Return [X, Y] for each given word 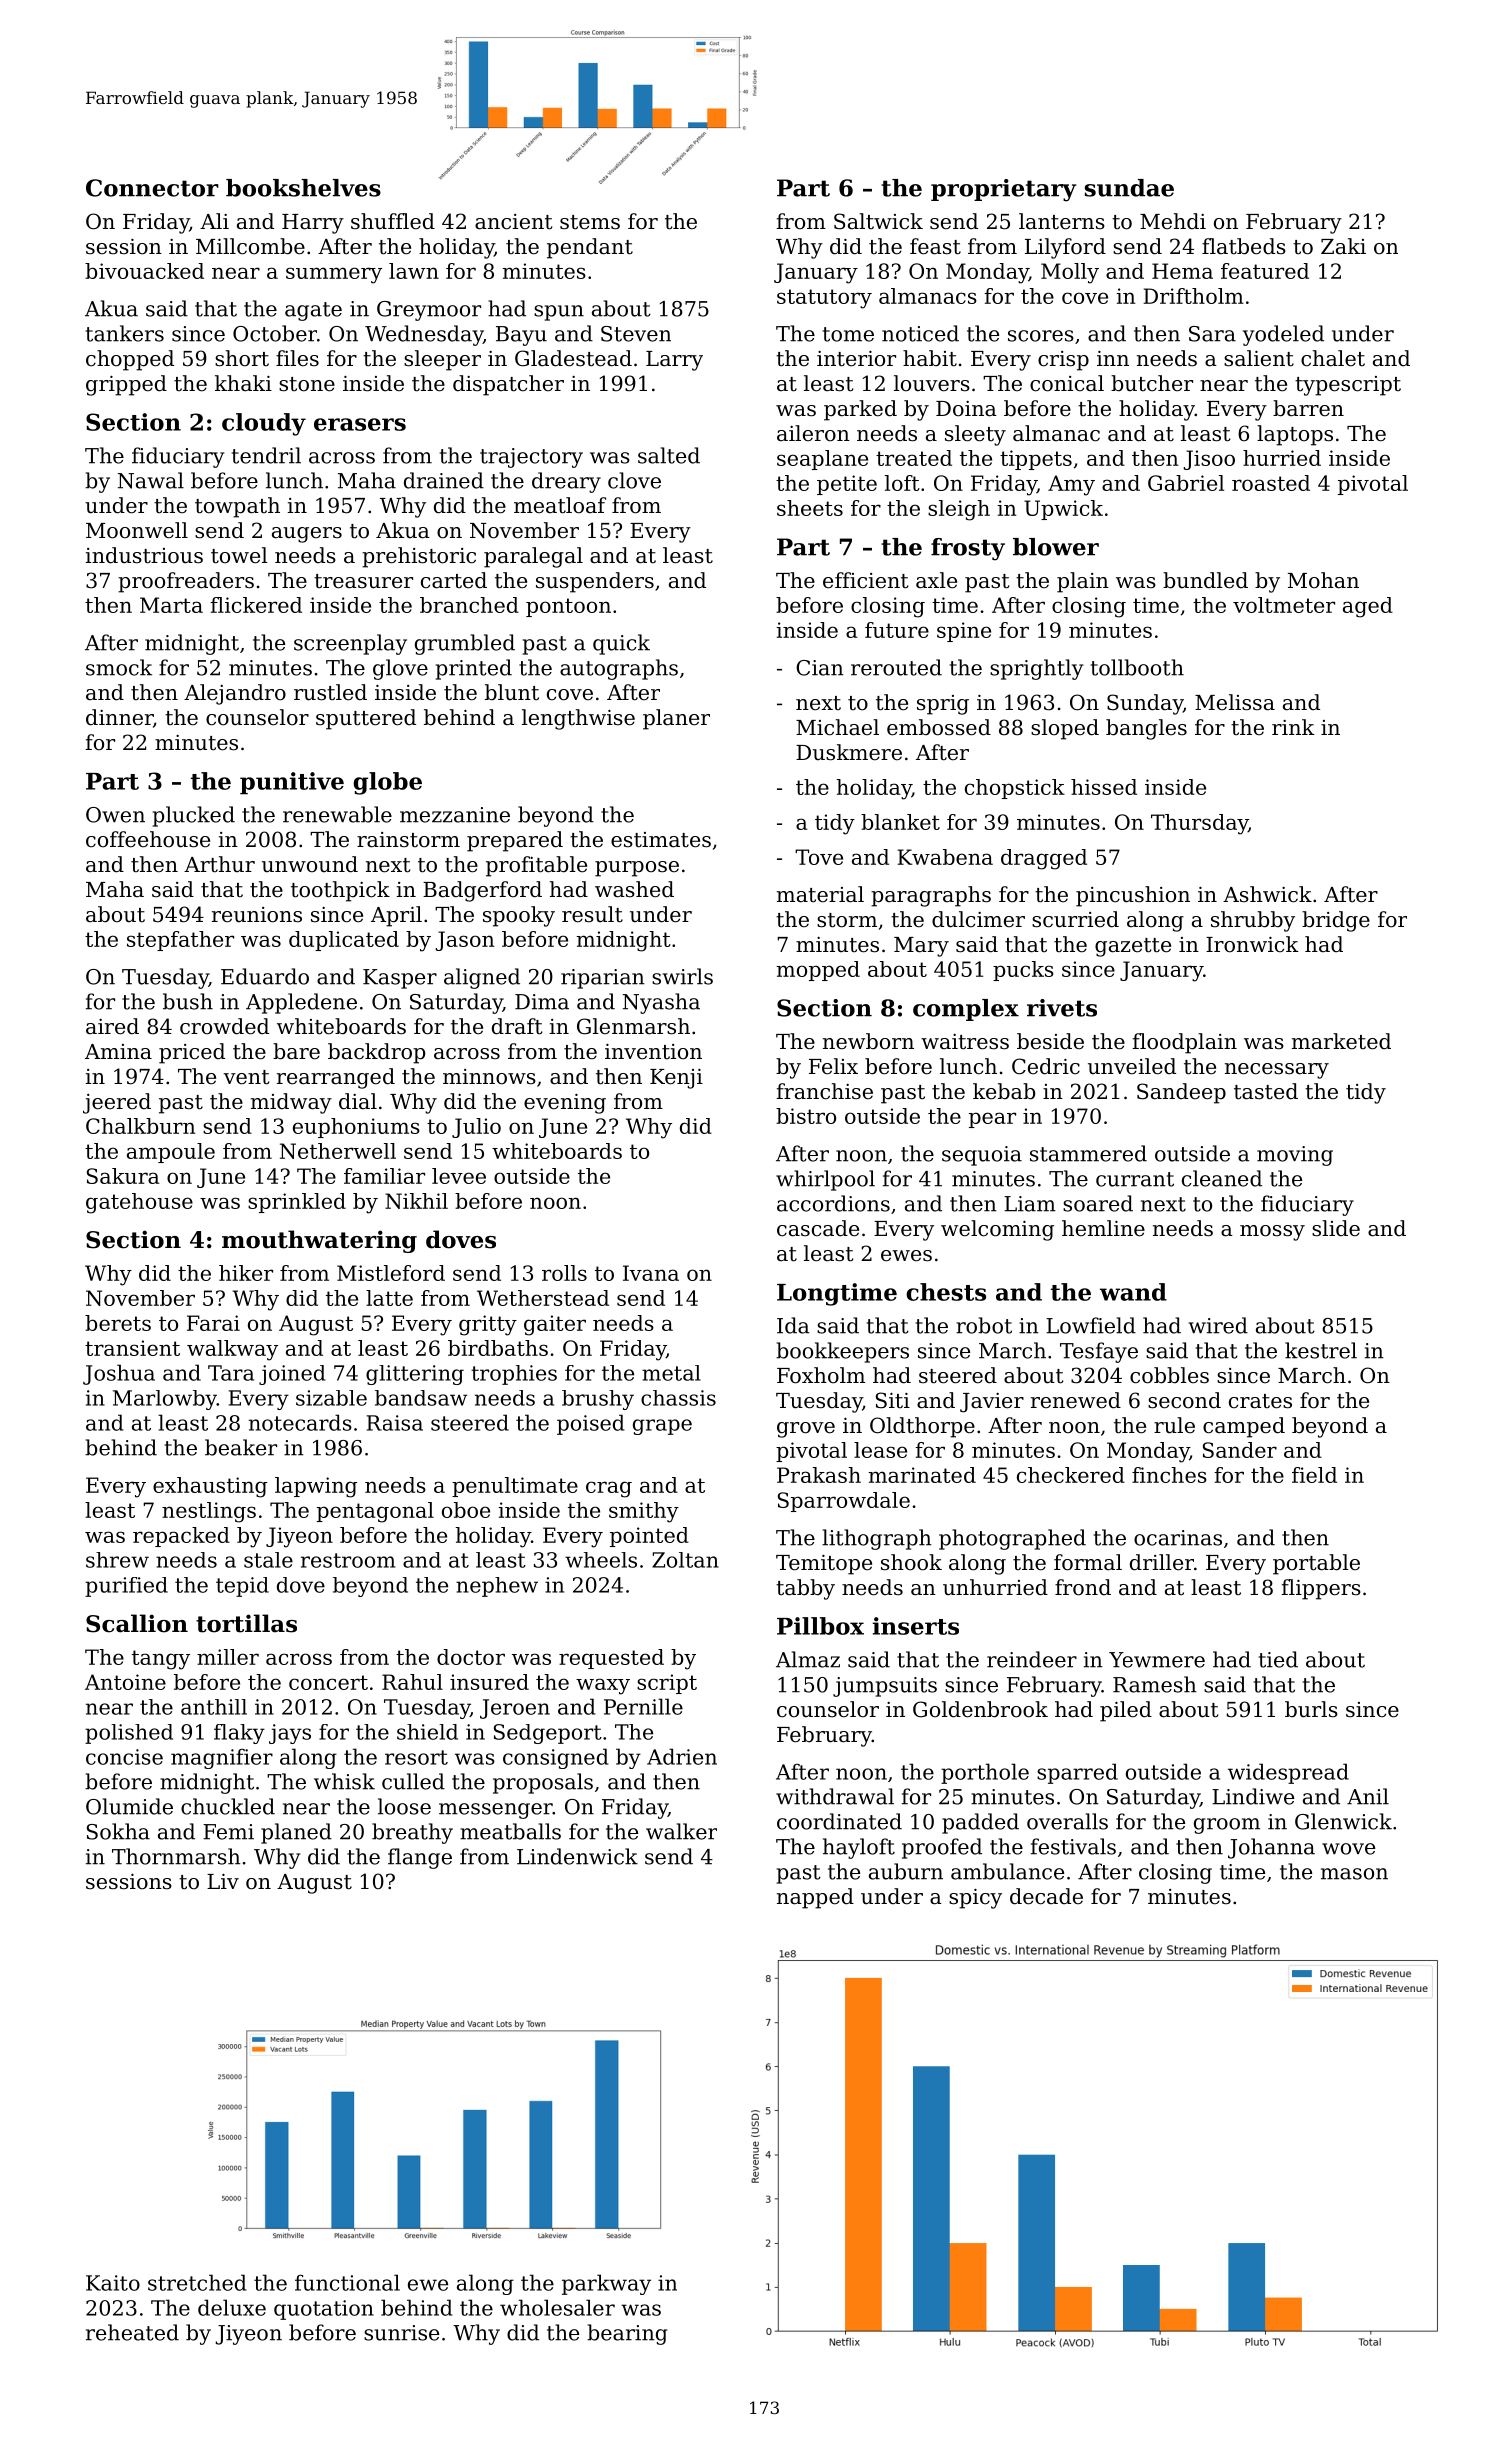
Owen [115, 815]
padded [980, 1823]
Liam [1030, 1204]
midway [291, 1103]
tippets [1036, 460]
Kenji [676, 1079]
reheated [132, 2332]
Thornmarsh [176, 1856]
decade [1046, 1896]
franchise [824, 1091]
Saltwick [878, 221]
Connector [152, 188]
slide [1336, 1228]
